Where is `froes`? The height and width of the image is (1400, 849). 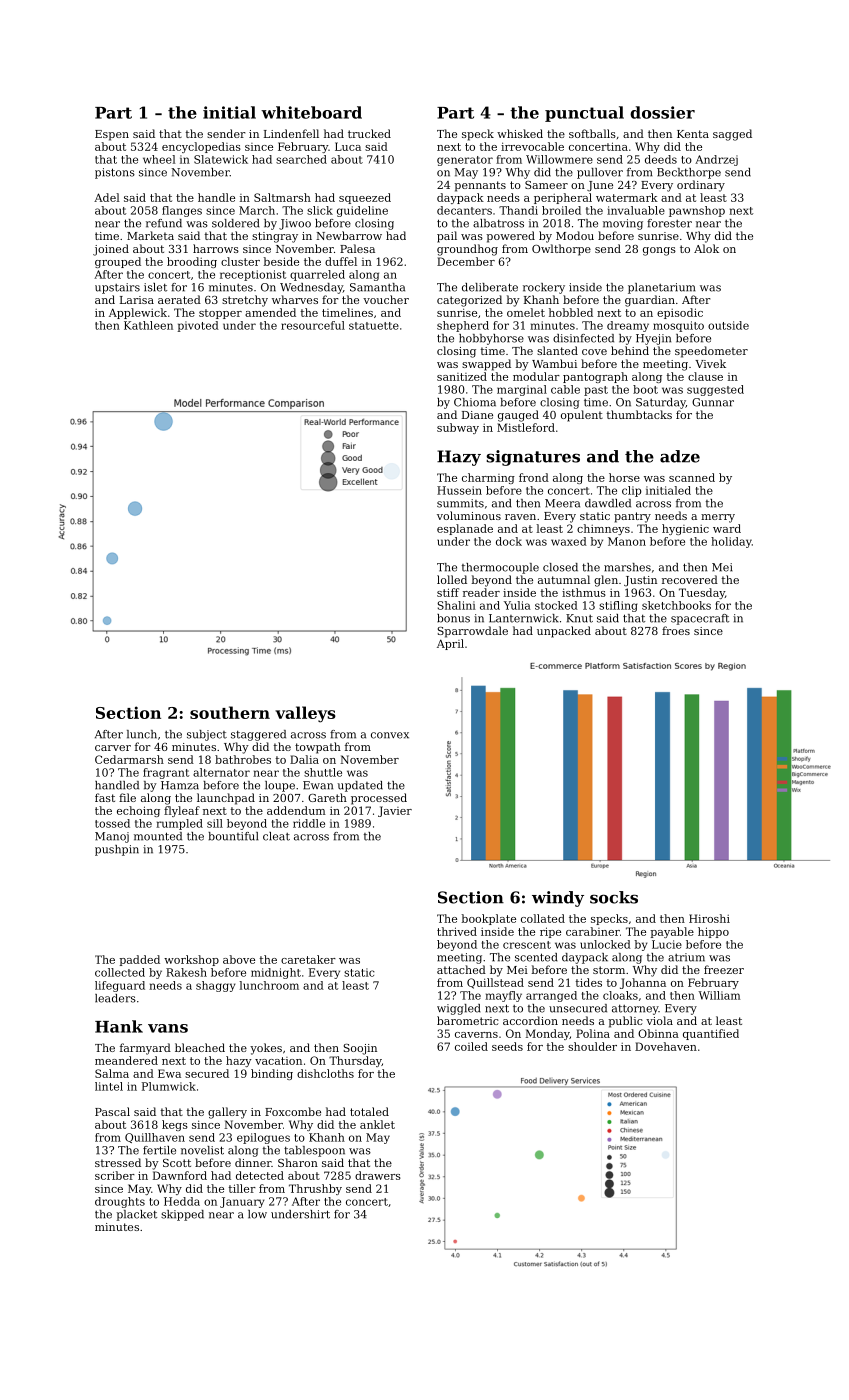
froes is located at coordinates (676, 630).
